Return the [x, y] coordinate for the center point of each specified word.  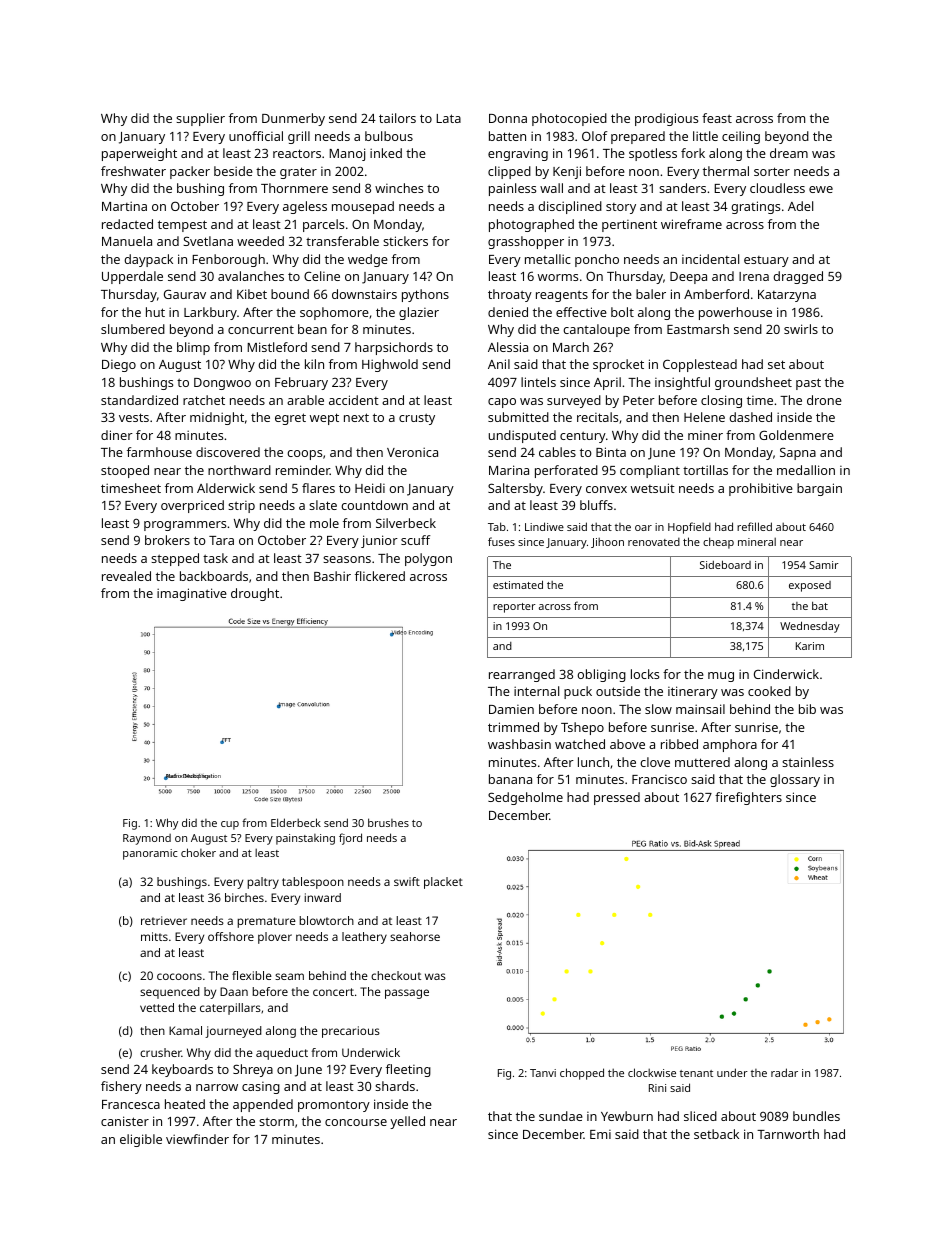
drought [255, 594]
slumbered [133, 329]
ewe [821, 189]
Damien [511, 709]
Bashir [332, 576]
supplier [200, 119]
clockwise [652, 1072]
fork [693, 153]
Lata [448, 118]
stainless [808, 762]
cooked [769, 691]
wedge [368, 260]
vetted [157, 1007]
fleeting [408, 1070]
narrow [217, 1087]
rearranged [522, 675]
